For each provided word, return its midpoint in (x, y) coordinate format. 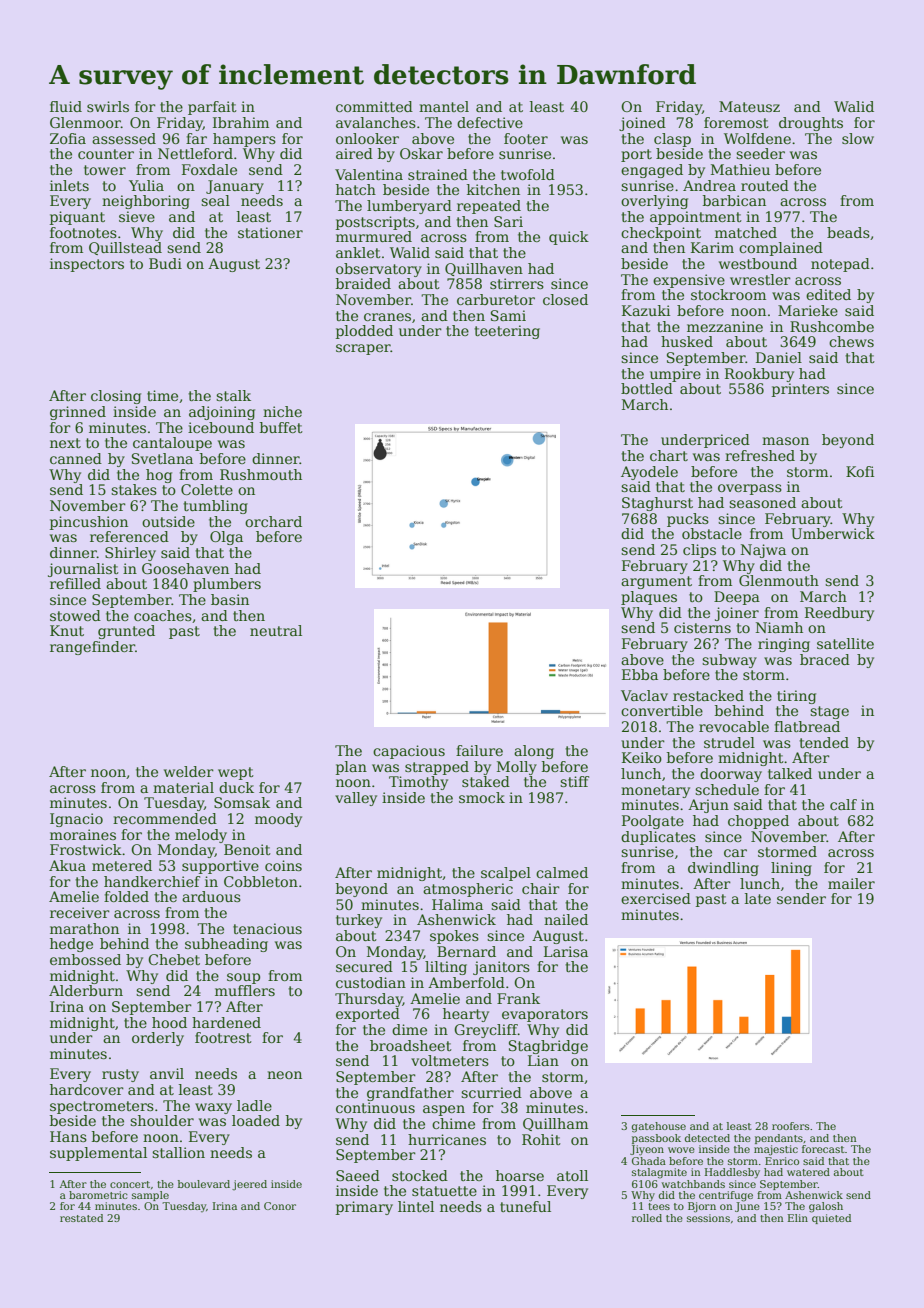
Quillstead (125, 248)
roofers (790, 1126)
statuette (444, 1191)
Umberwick (833, 533)
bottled (647, 388)
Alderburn (86, 990)
